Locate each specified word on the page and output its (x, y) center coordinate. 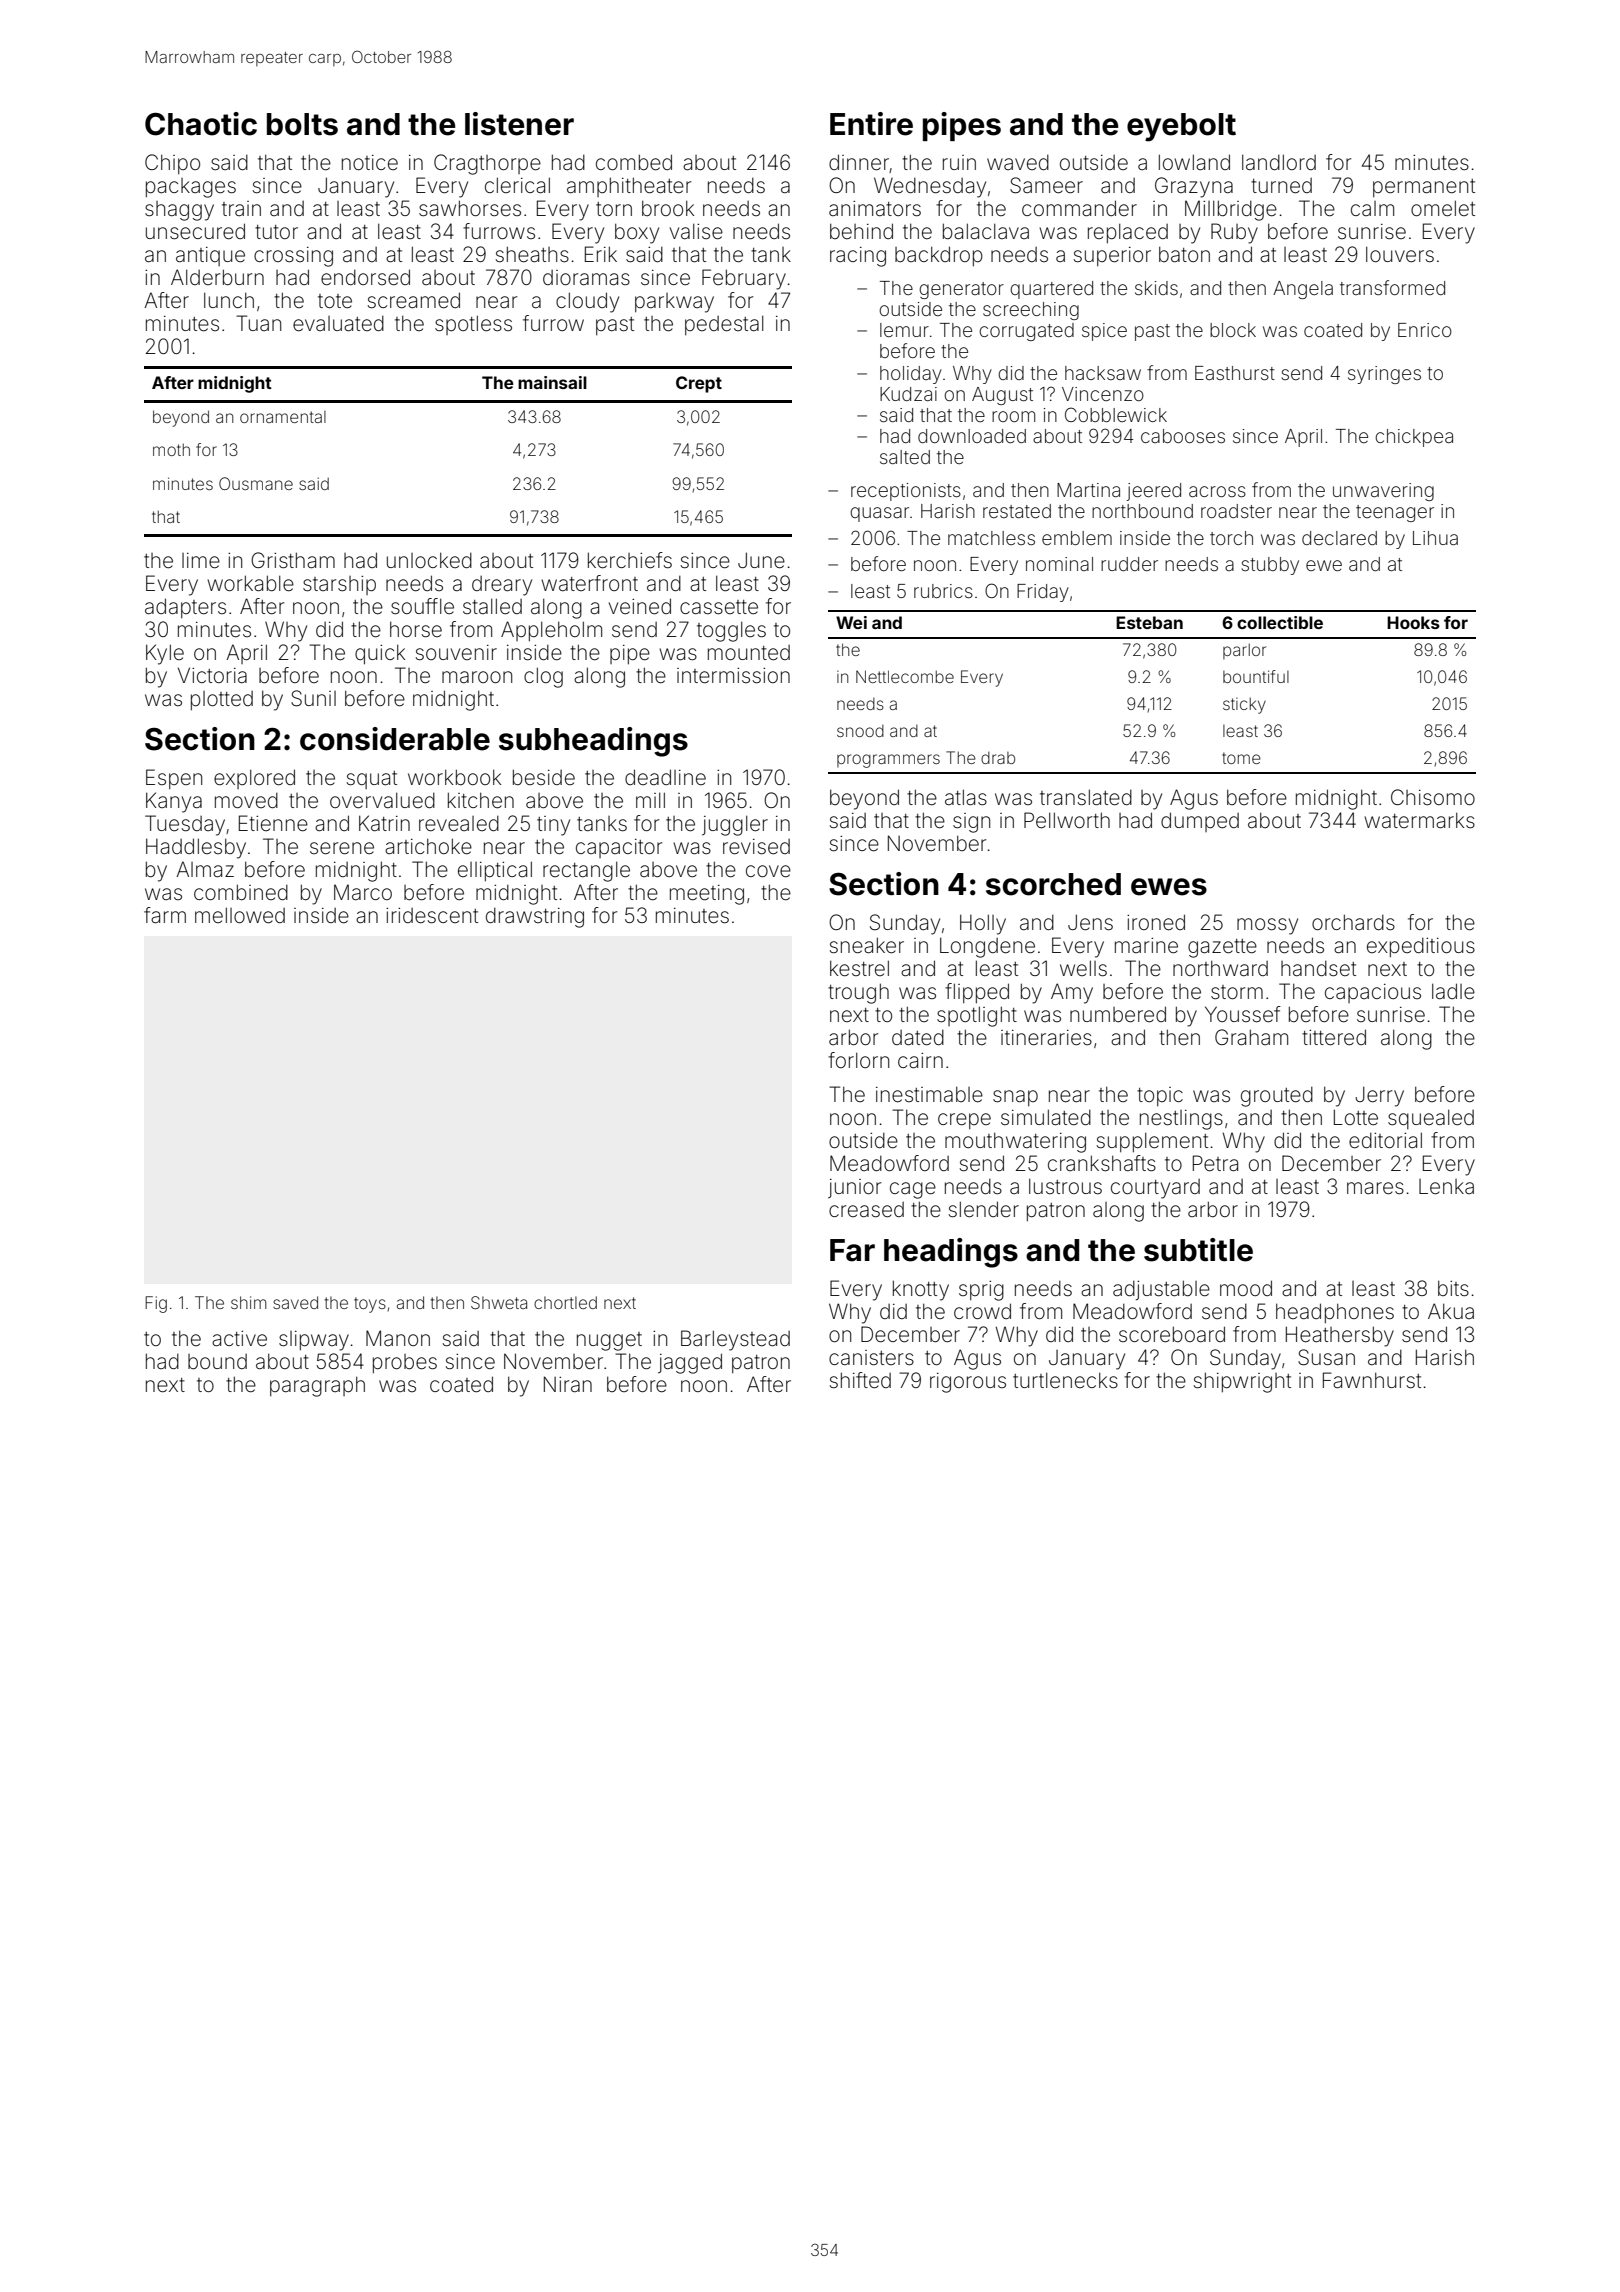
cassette (719, 607)
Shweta (499, 1302)
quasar (879, 514)
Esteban (1149, 622)
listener (519, 124)
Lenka (1446, 1187)
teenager (1395, 513)
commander (1079, 208)
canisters (871, 1357)
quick (380, 654)
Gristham (293, 560)
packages (191, 188)
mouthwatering (1015, 1142)
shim (248, 1302)
